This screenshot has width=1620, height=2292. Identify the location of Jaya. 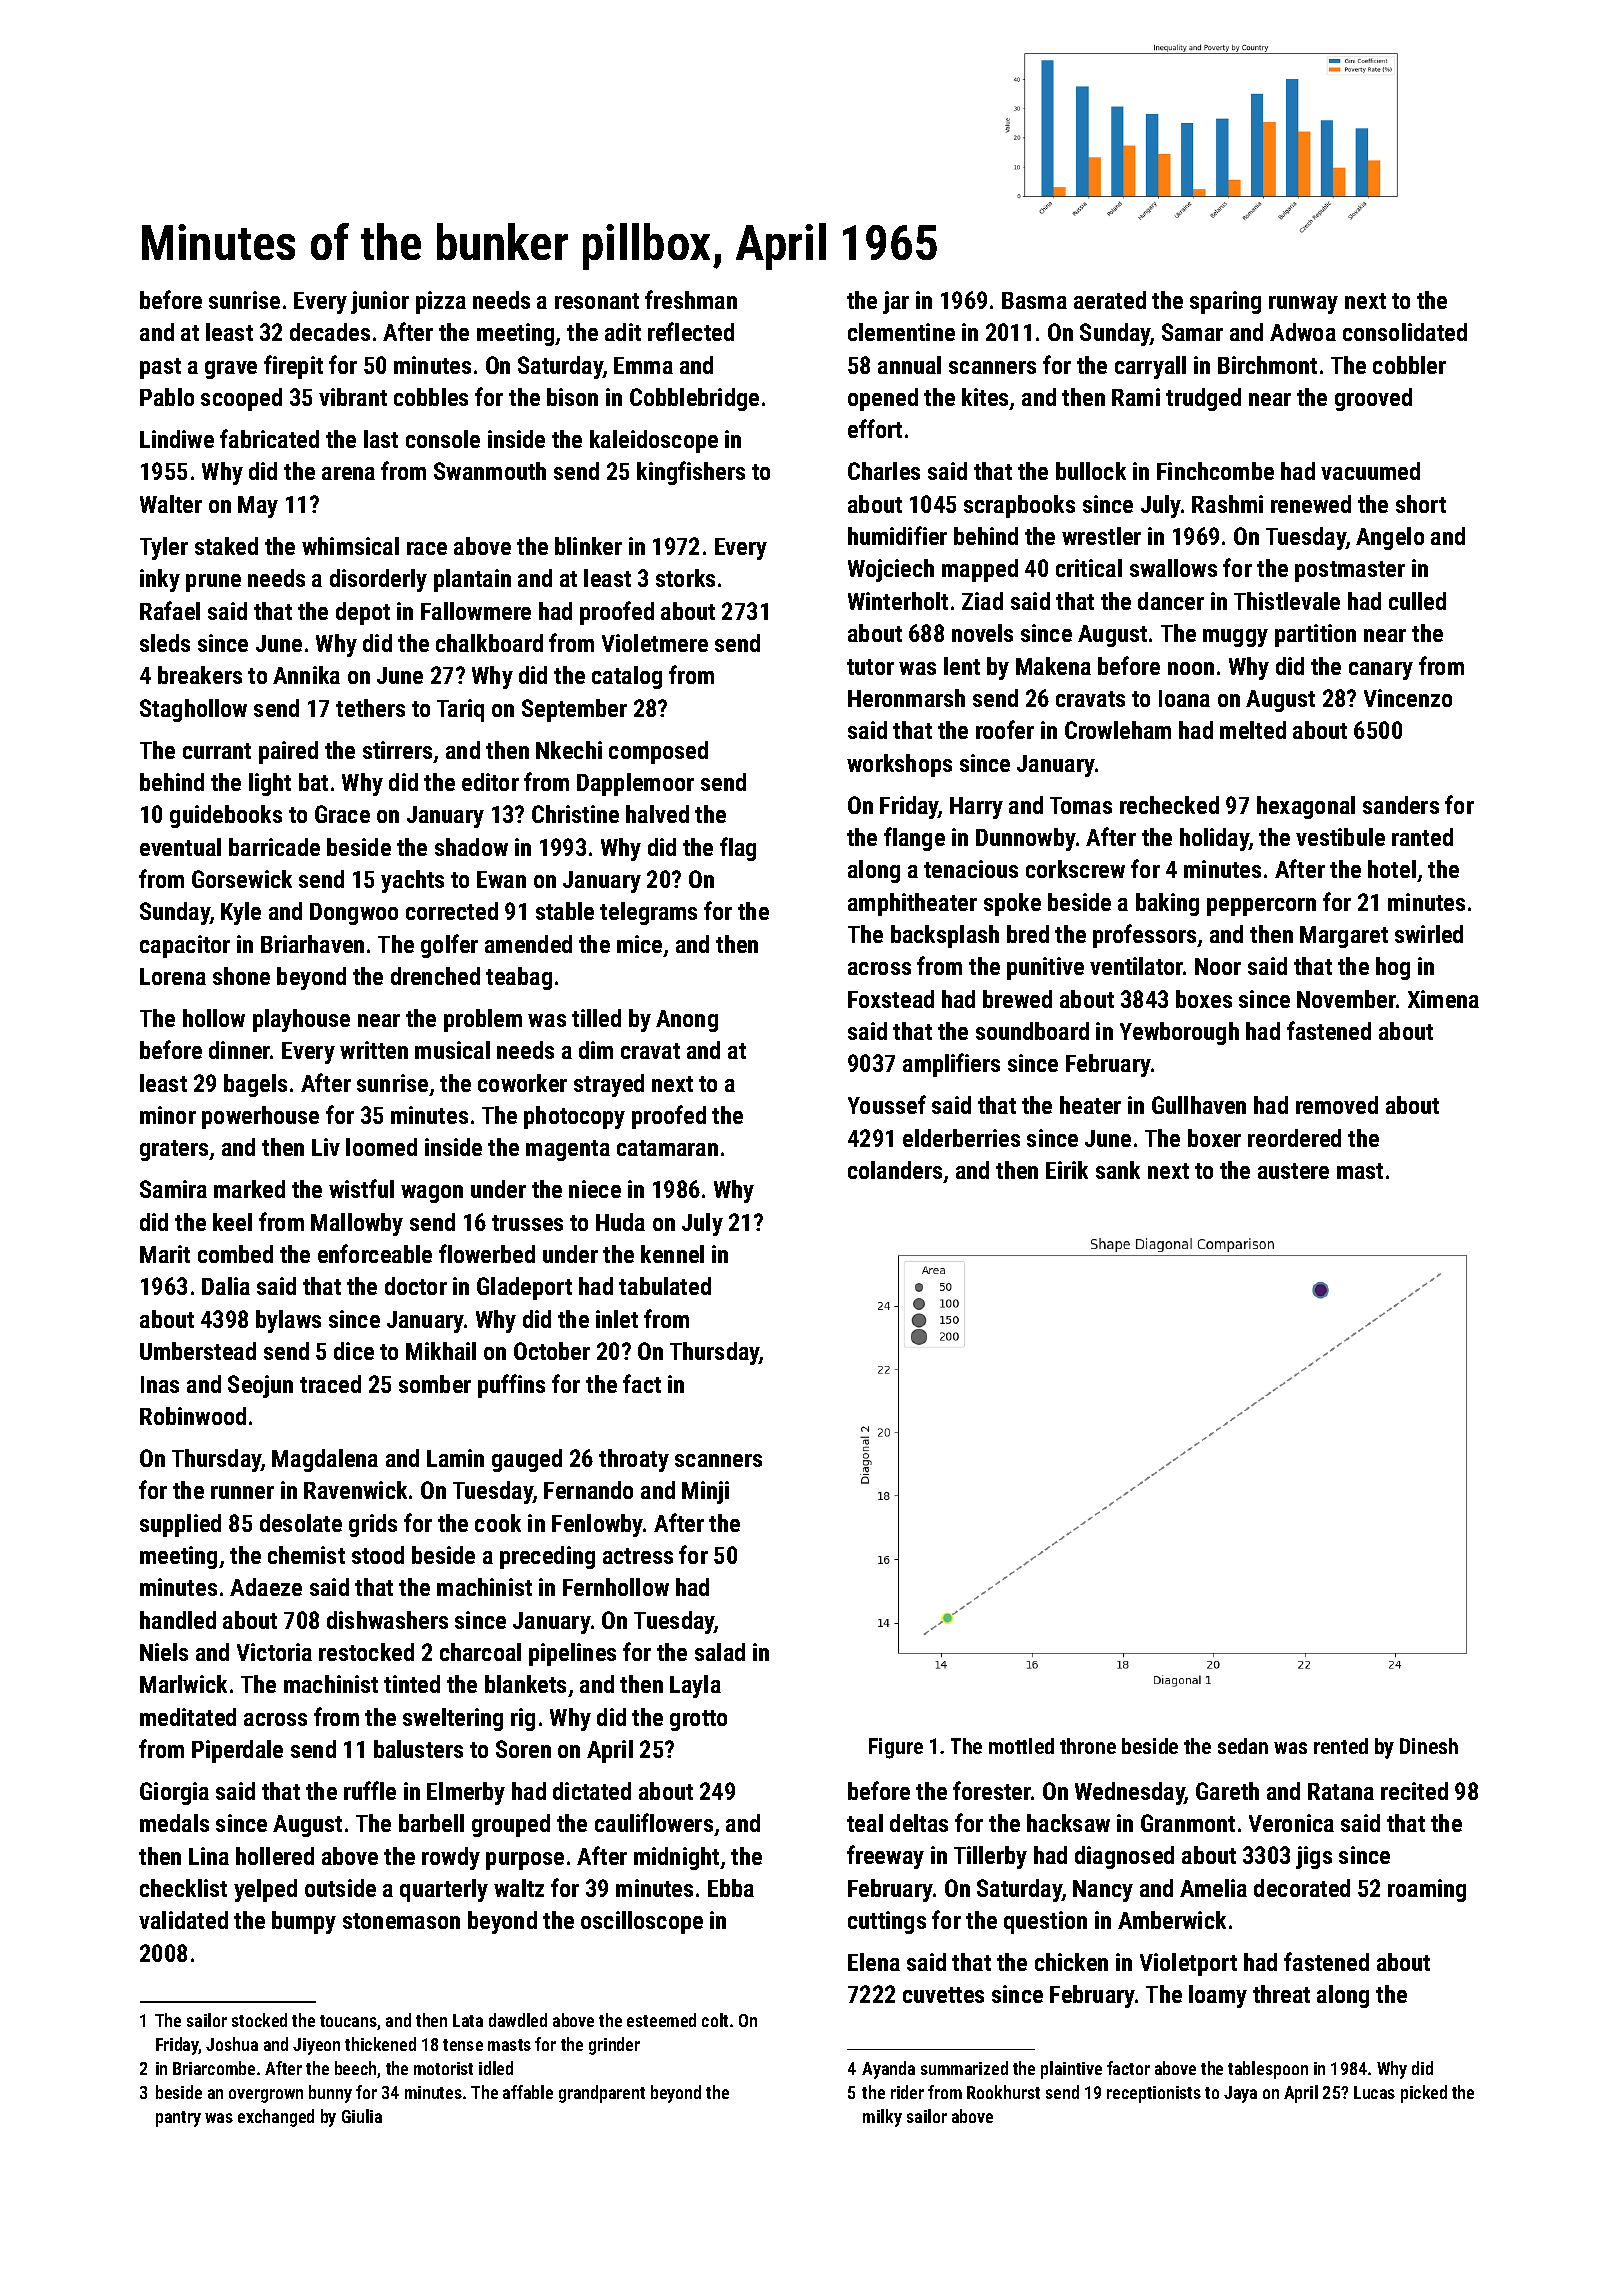
(1240, 2094).
